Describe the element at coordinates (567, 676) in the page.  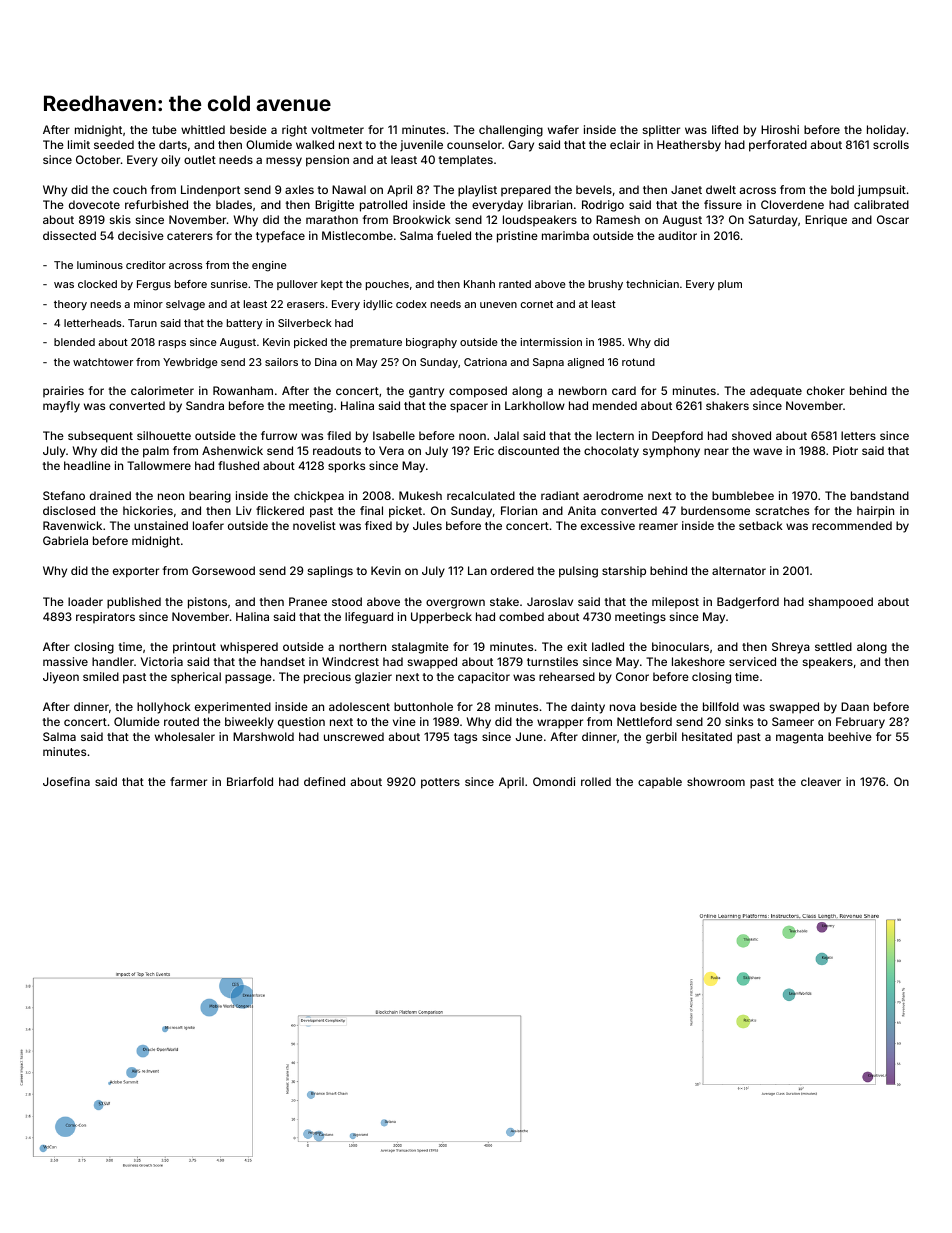
I see `rehearsed` at that location.
